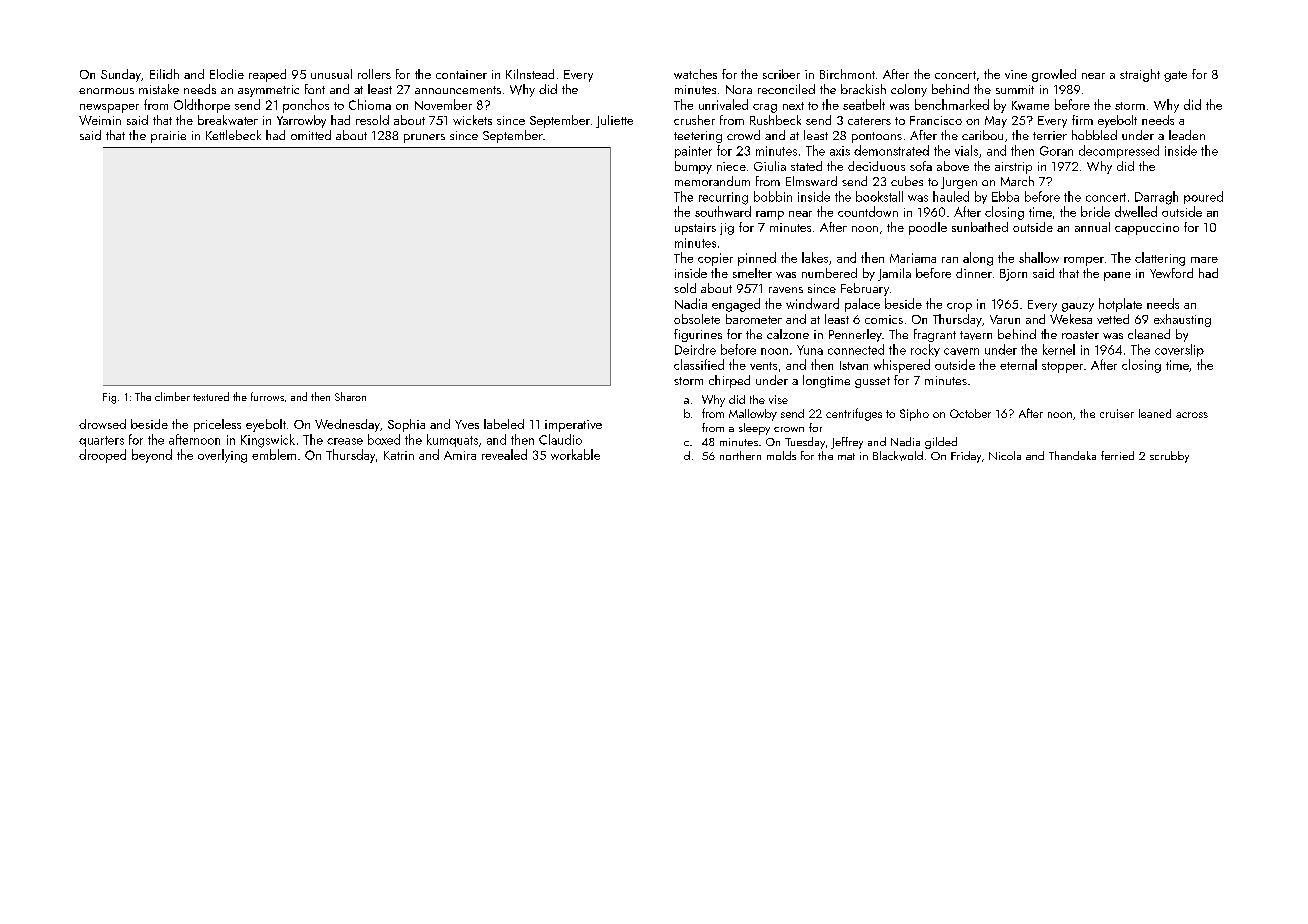  I want to click on crease, so click(345, 441).
